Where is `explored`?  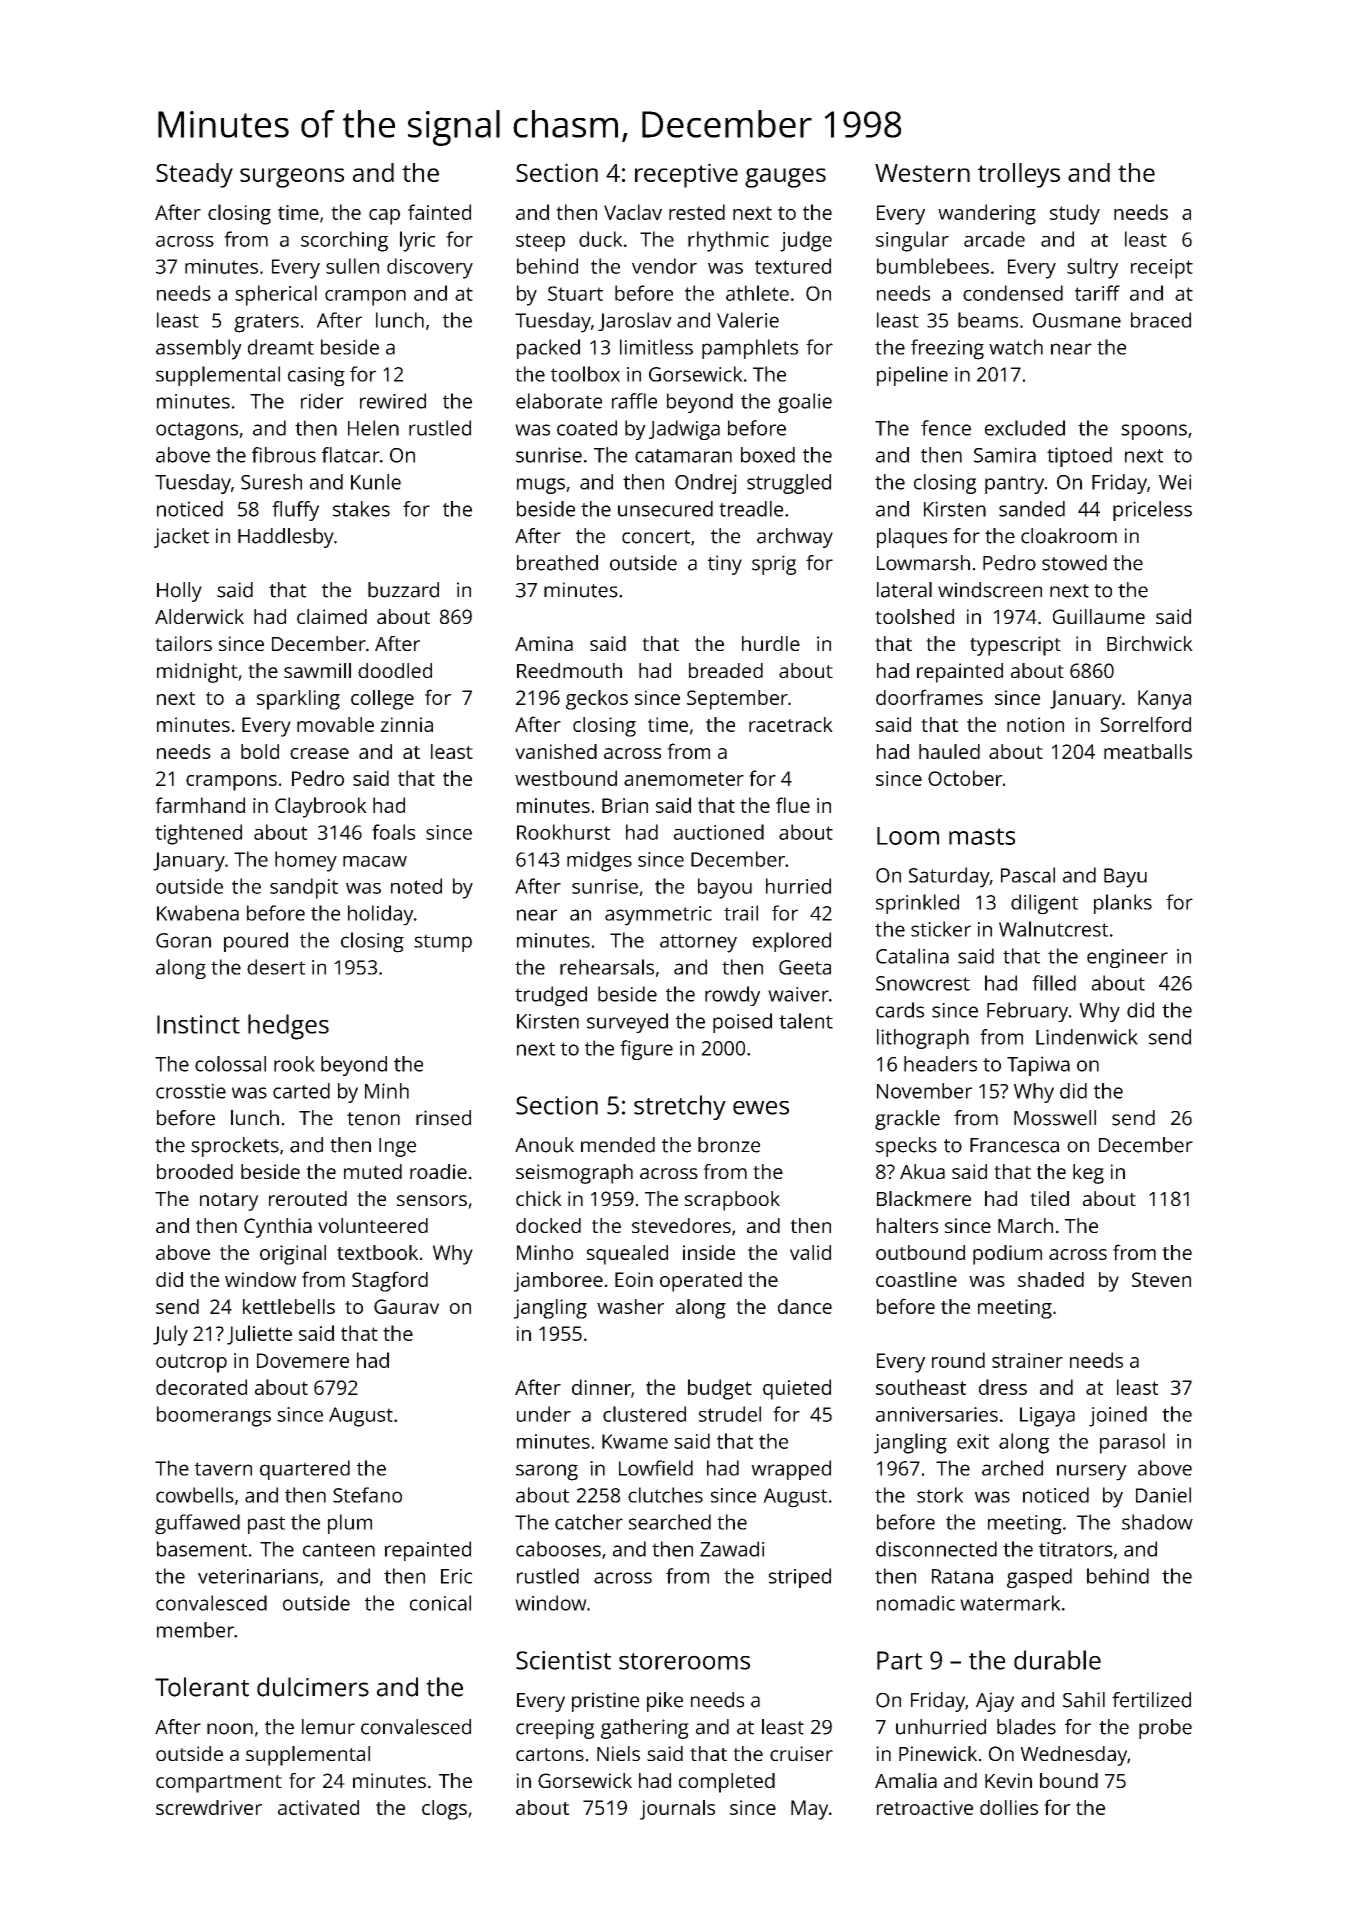
explored is located at coordinates (792, 942).
